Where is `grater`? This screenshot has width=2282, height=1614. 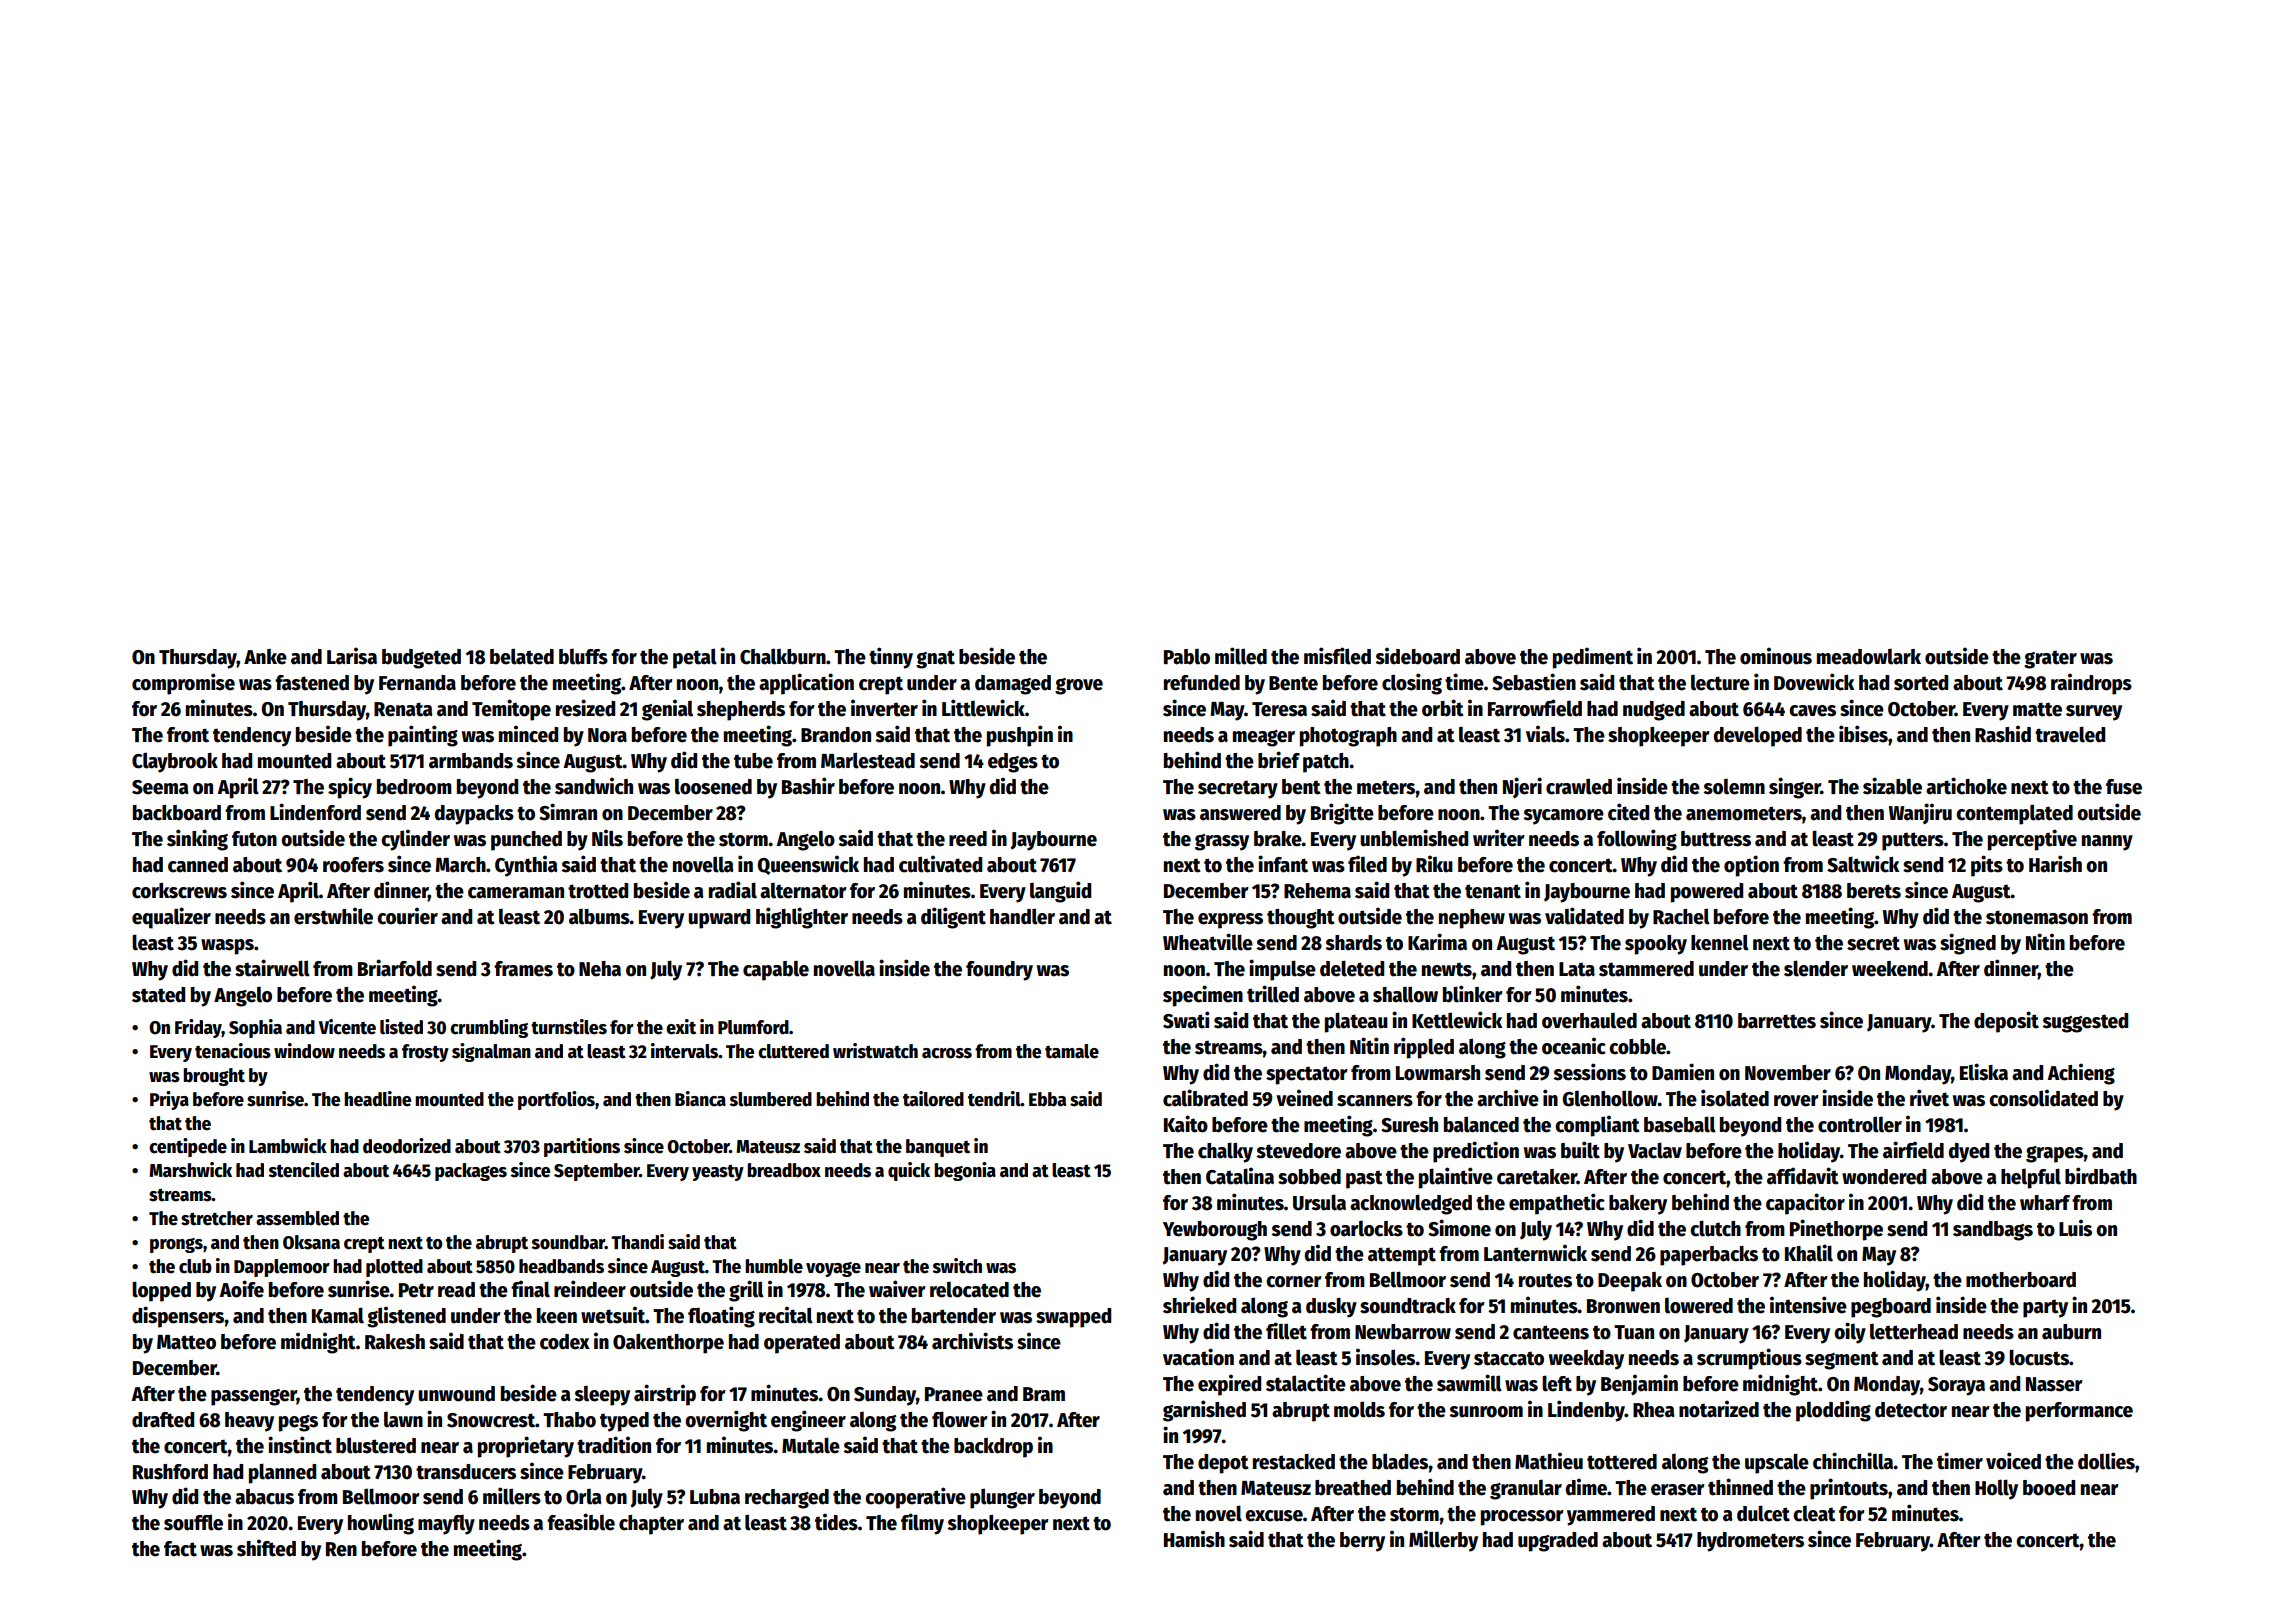 grater is located at coordinates (2050, 659).
